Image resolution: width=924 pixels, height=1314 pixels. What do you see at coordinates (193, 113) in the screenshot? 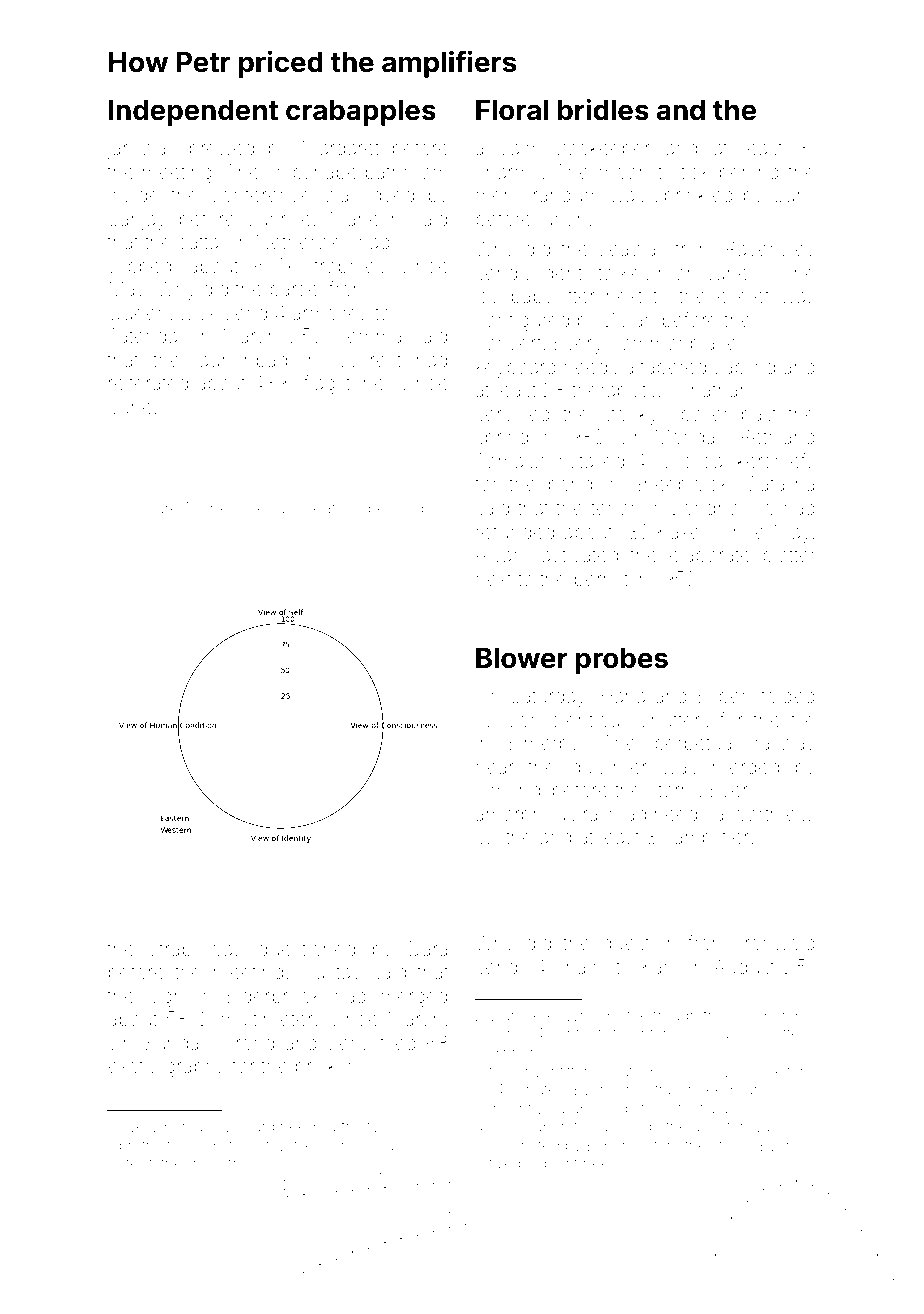
I see `Independent` at bounding box center [193, 113].
